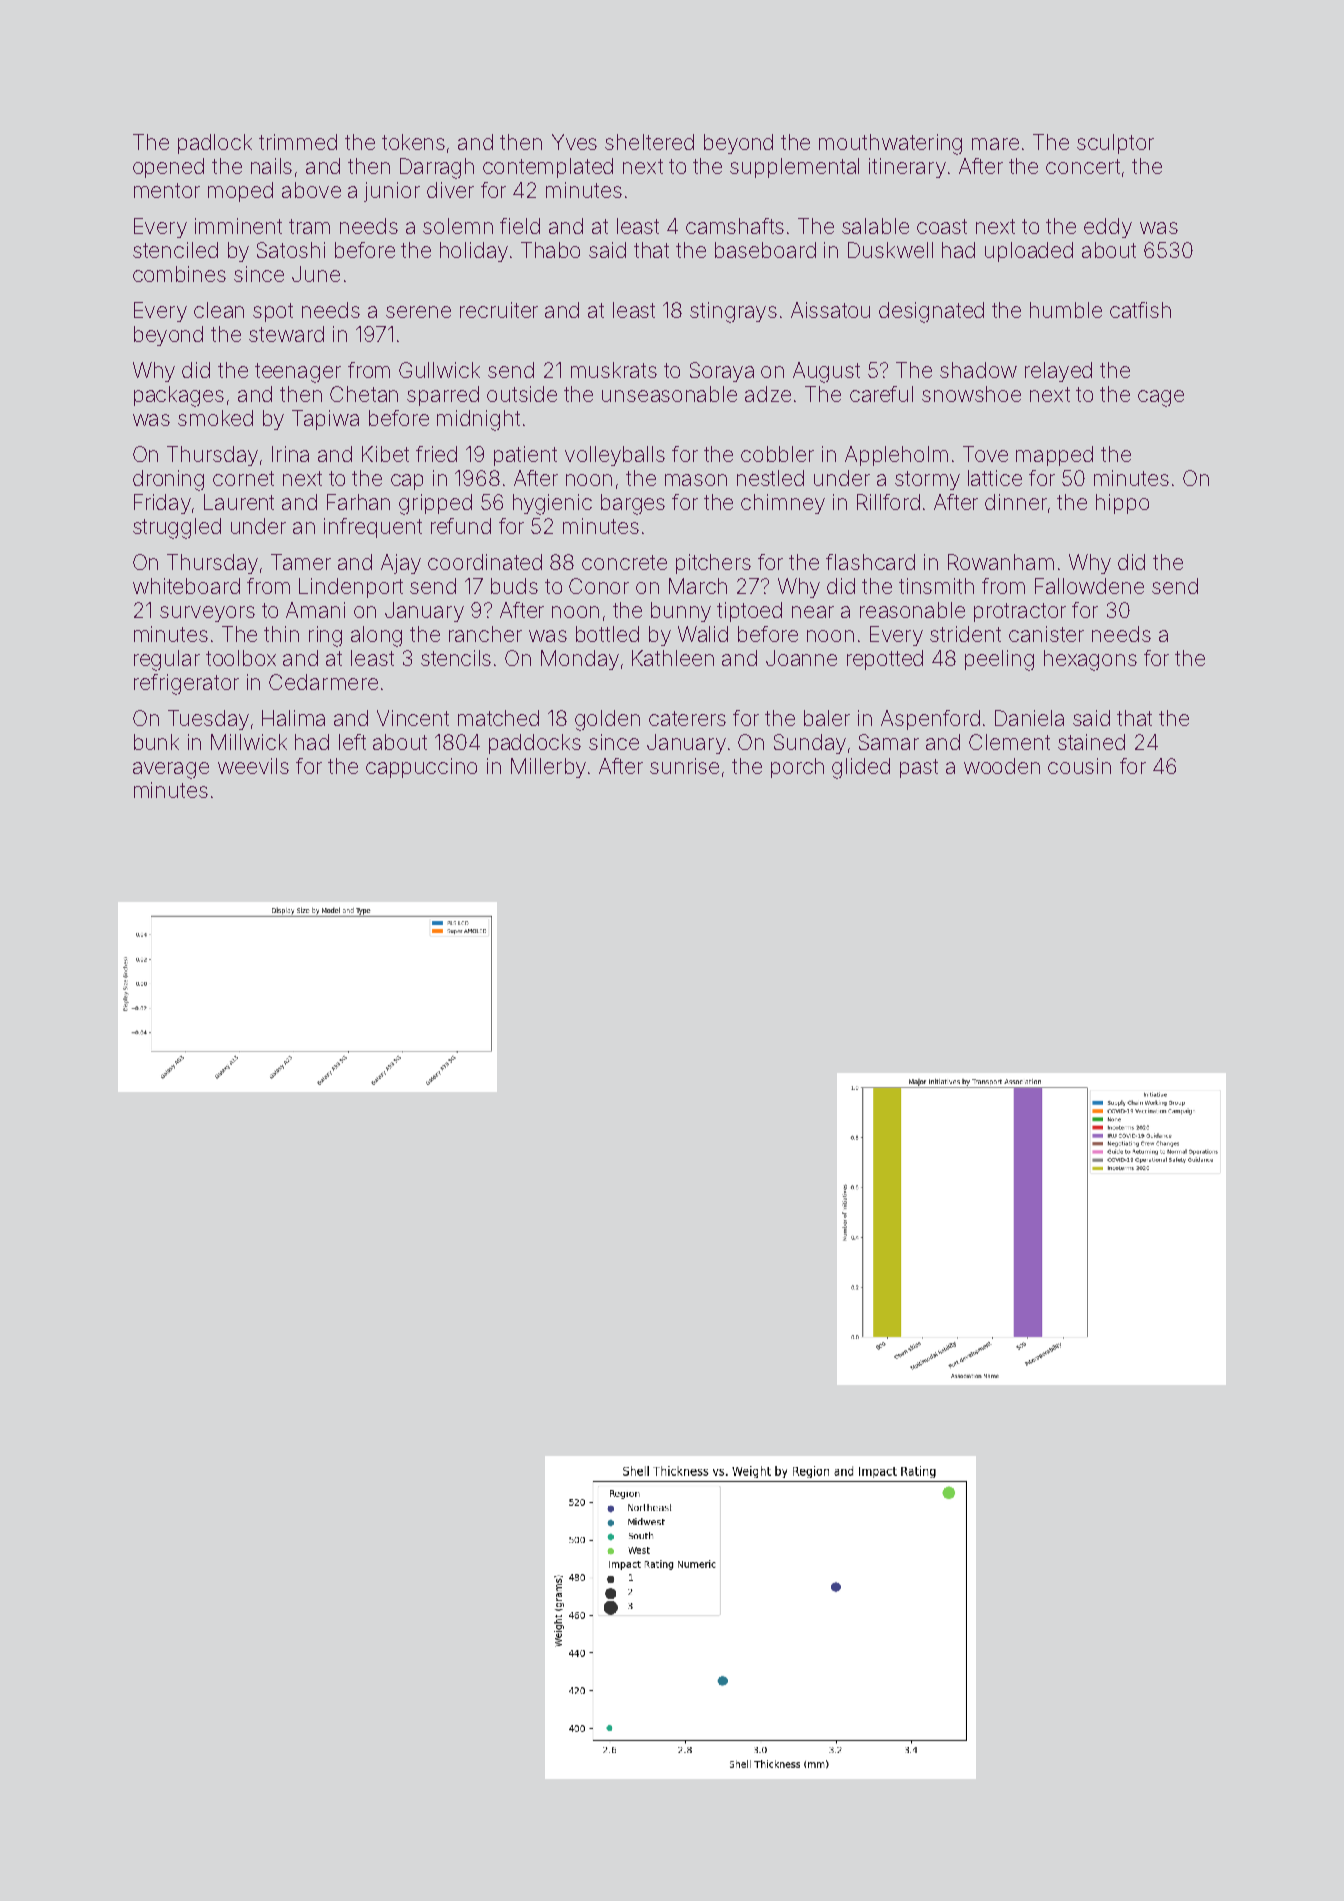  Describe the element at coordinates (443, 396) in the image. I see `sparred` at that location.
